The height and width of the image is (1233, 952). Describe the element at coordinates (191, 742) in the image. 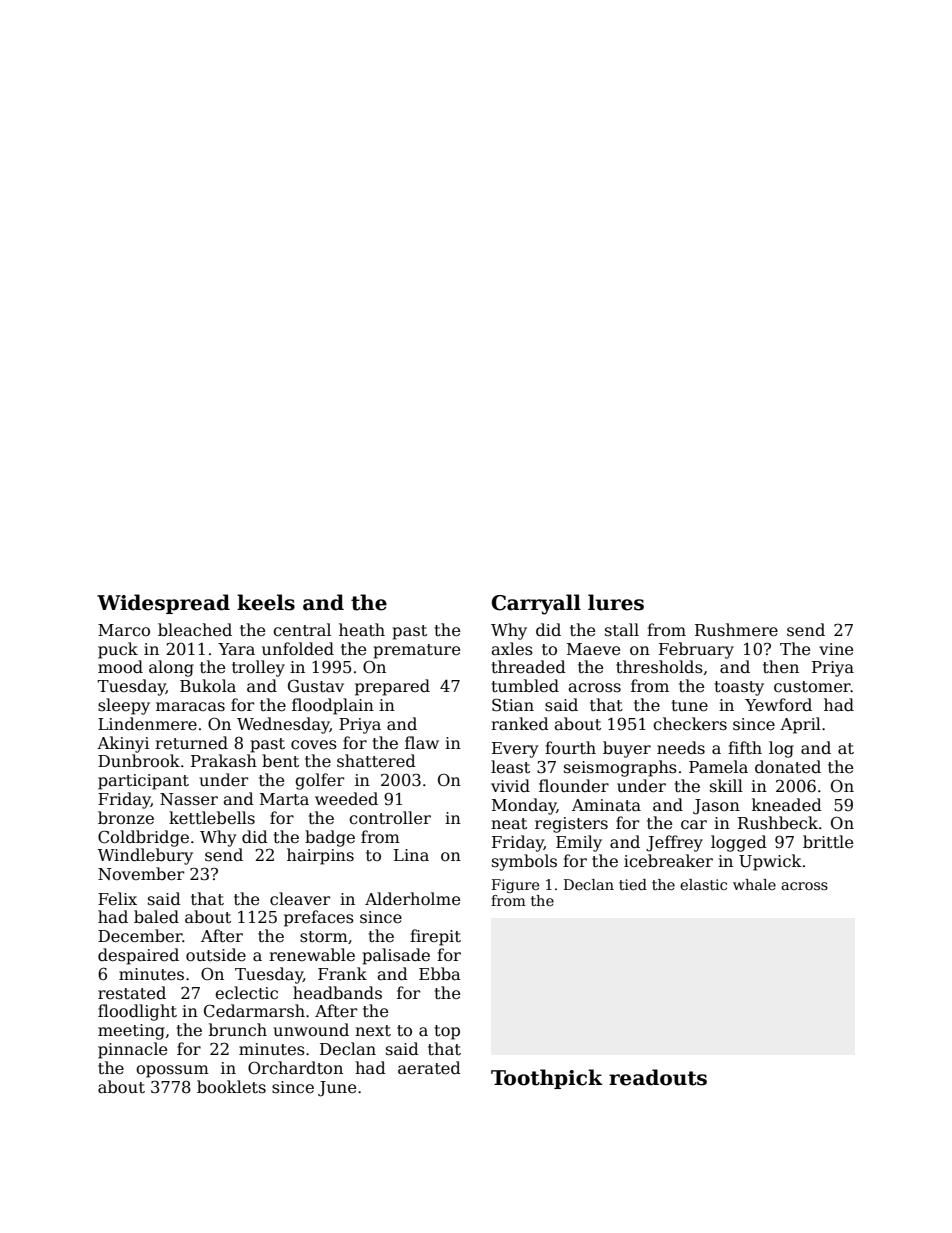

I see `returned` at that location.
